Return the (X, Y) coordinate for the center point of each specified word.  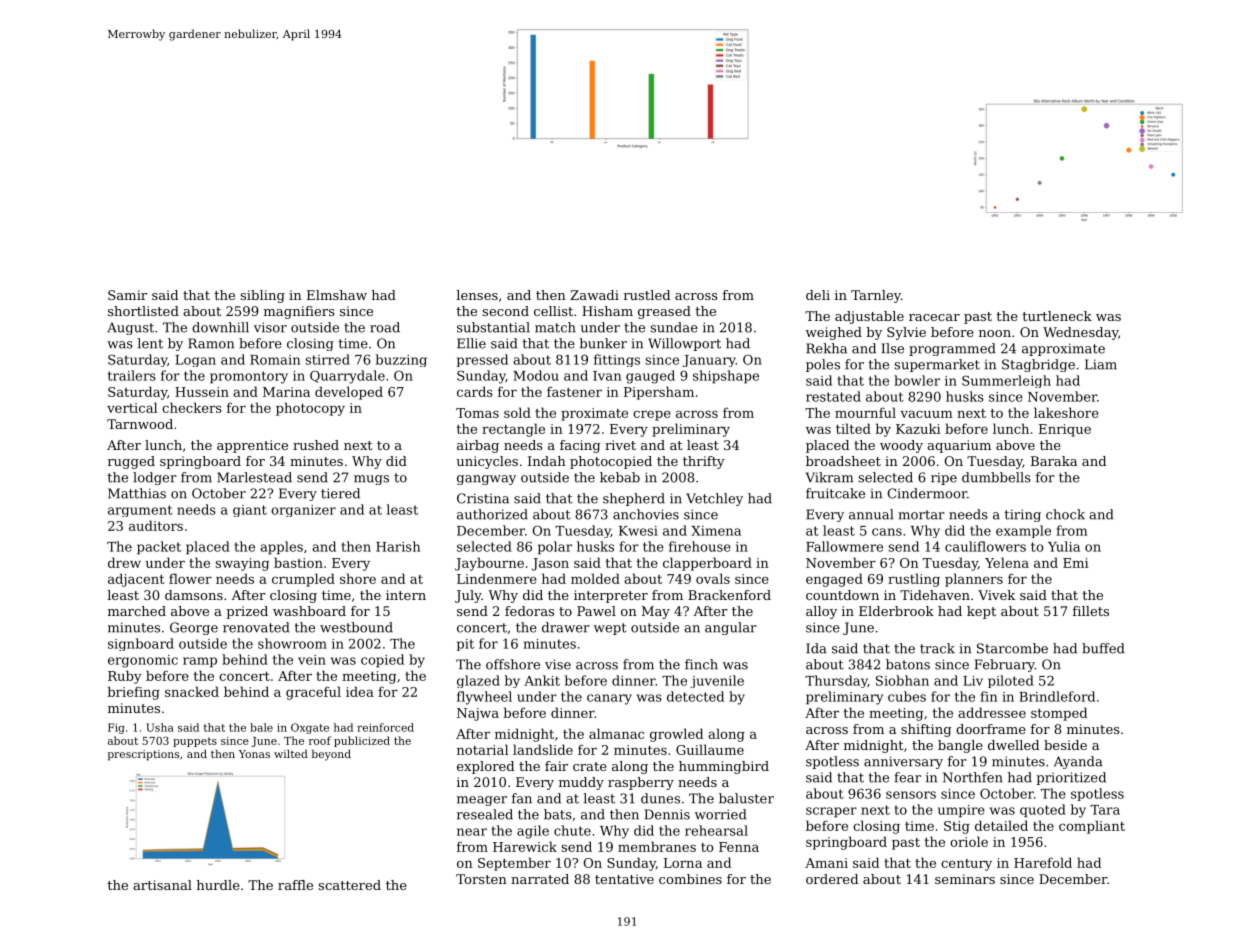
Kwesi (638, 531)
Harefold (1043, 862)
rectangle (513, 430)
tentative (624, 879)
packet (159, 548)
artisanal (162, 885)
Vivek (996, 595)
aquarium (959, 446)
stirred (327, 359)
